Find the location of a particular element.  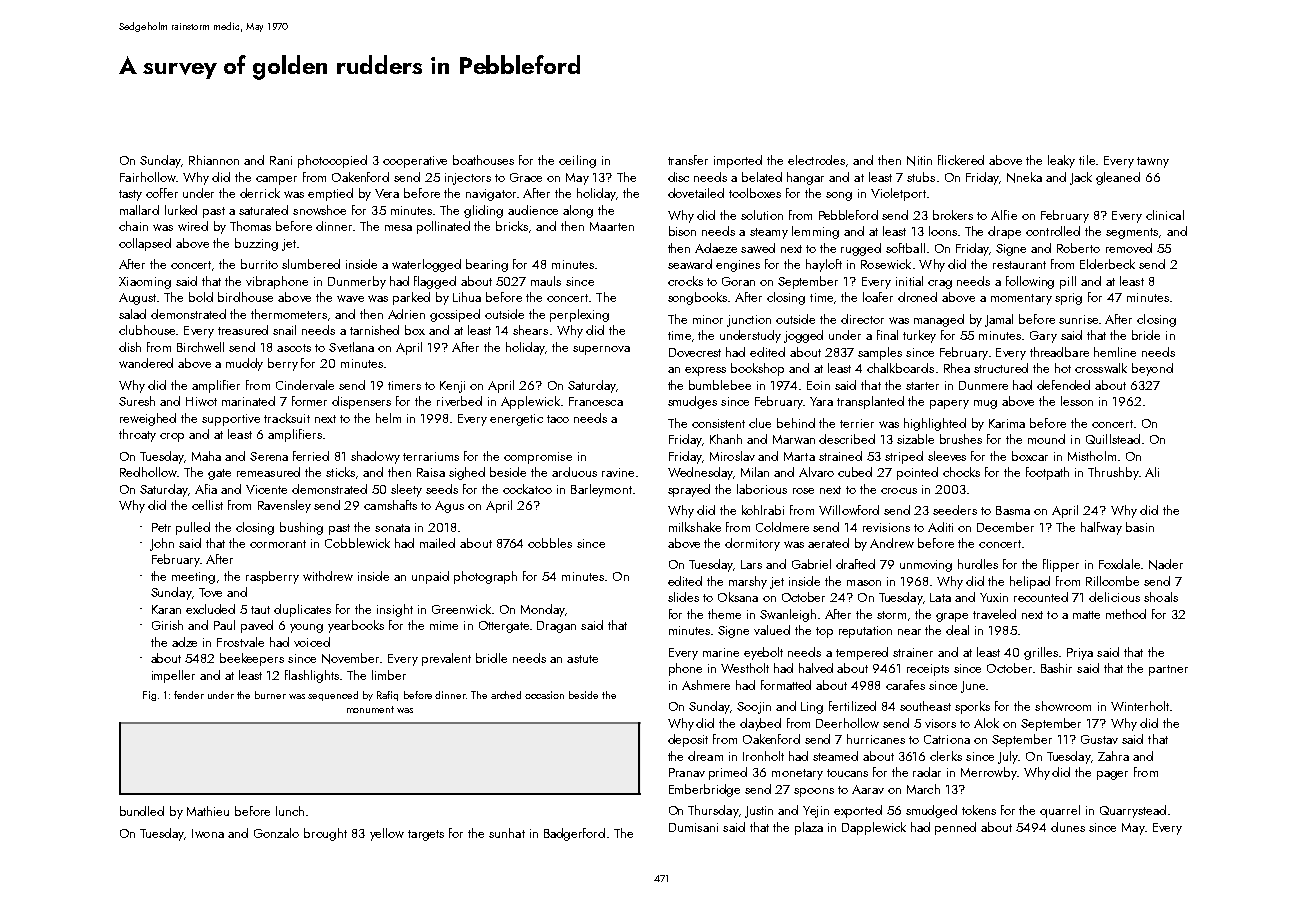

insight is located at coordinates (395, 610).
